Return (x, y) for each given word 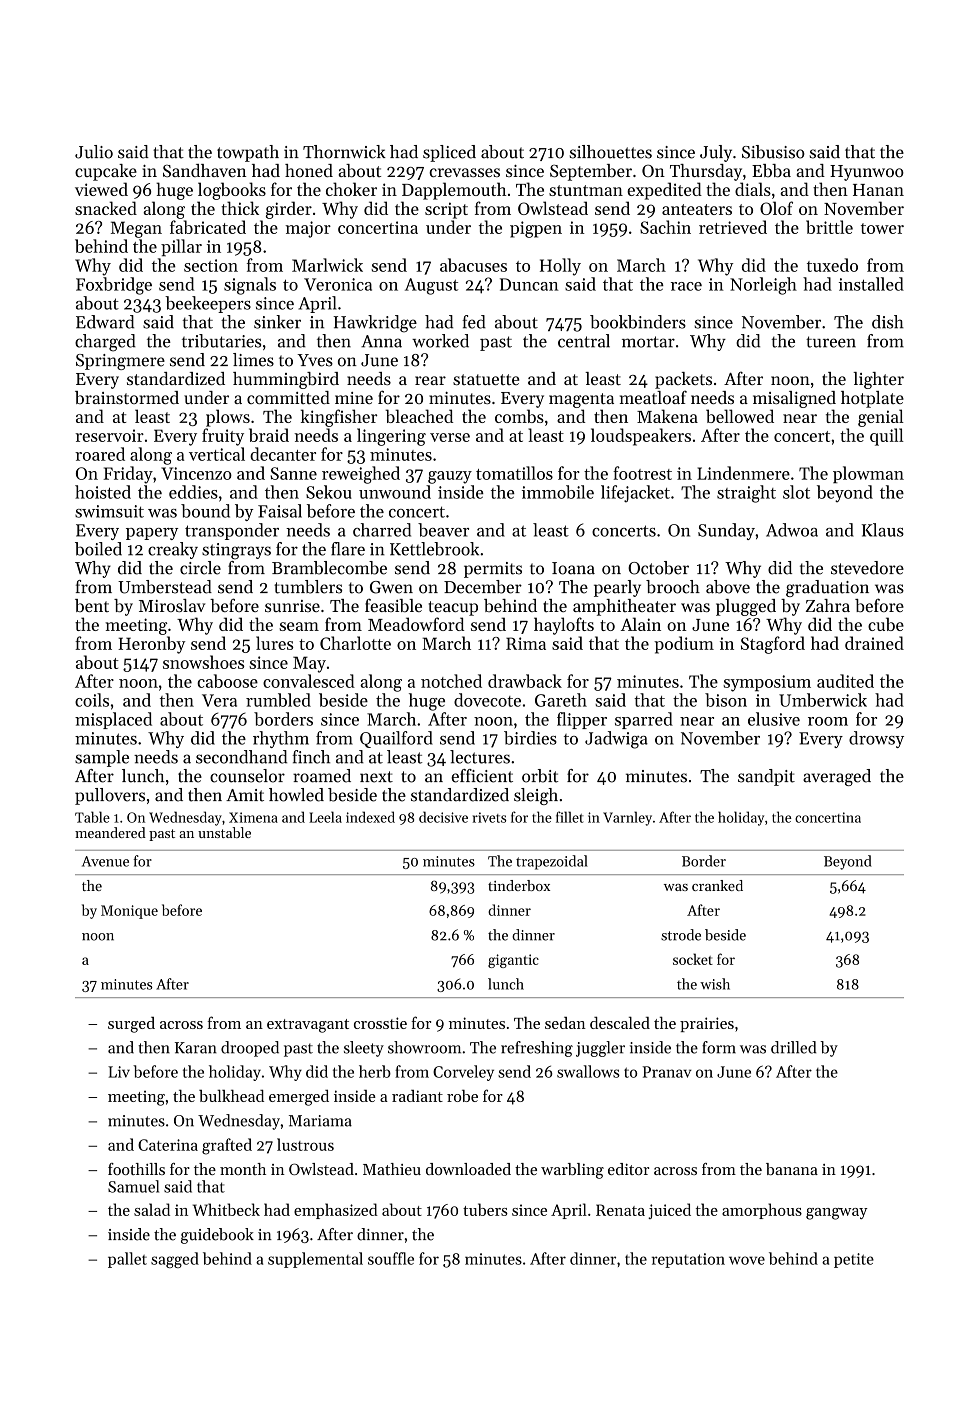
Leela (325, 817)
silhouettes (611, 152)
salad (152, 1209)
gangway (837, 1214)
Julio (94, 152)
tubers (485, 1209)
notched (451, 681)
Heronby (151, 645)
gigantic (513, 961)
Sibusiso (773, 152)
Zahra (828, 605)
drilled (793, 1047)
